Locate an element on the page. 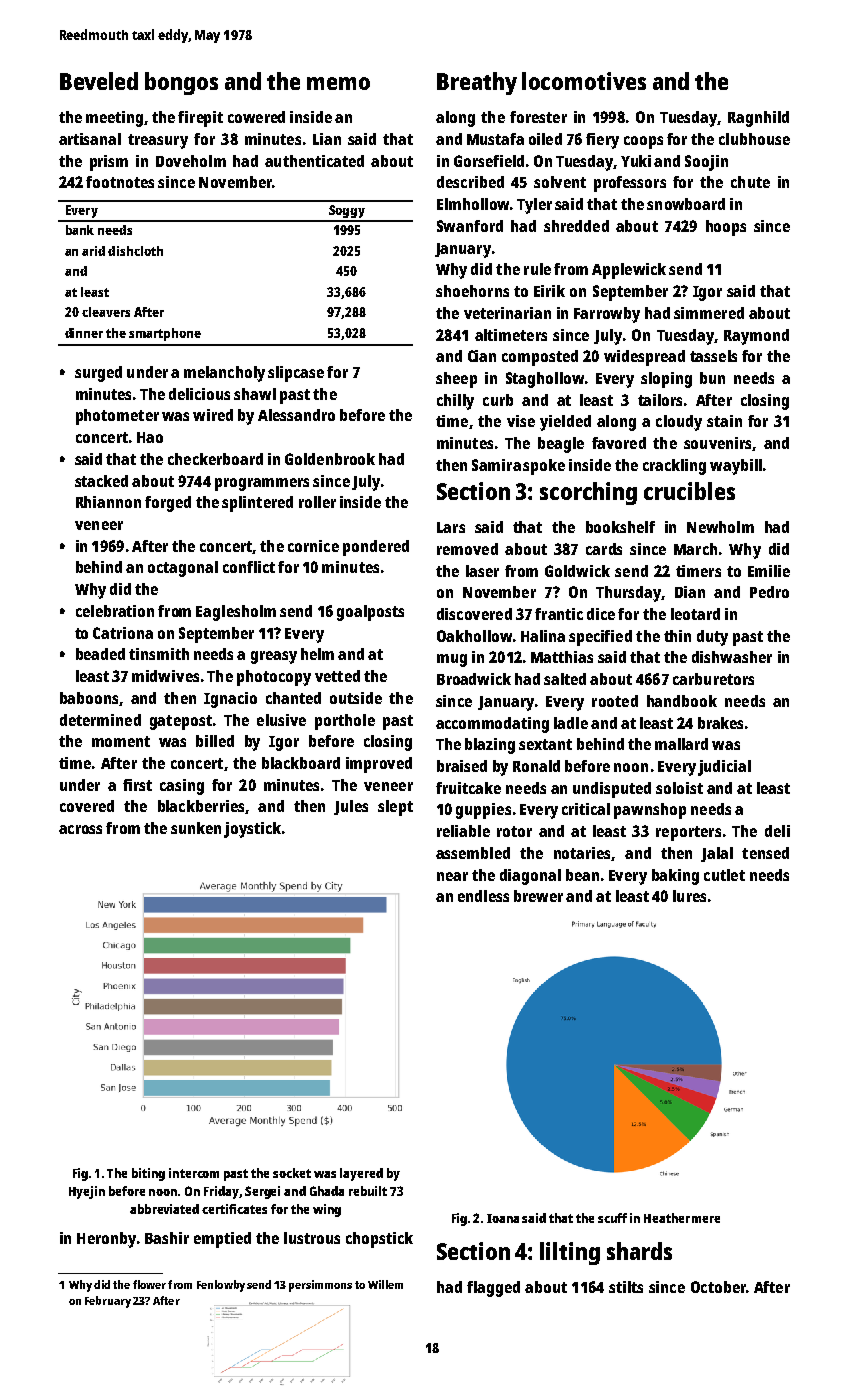 The height and width of the page is (1400, 849). chilly is located at coordinates (455, 402).
